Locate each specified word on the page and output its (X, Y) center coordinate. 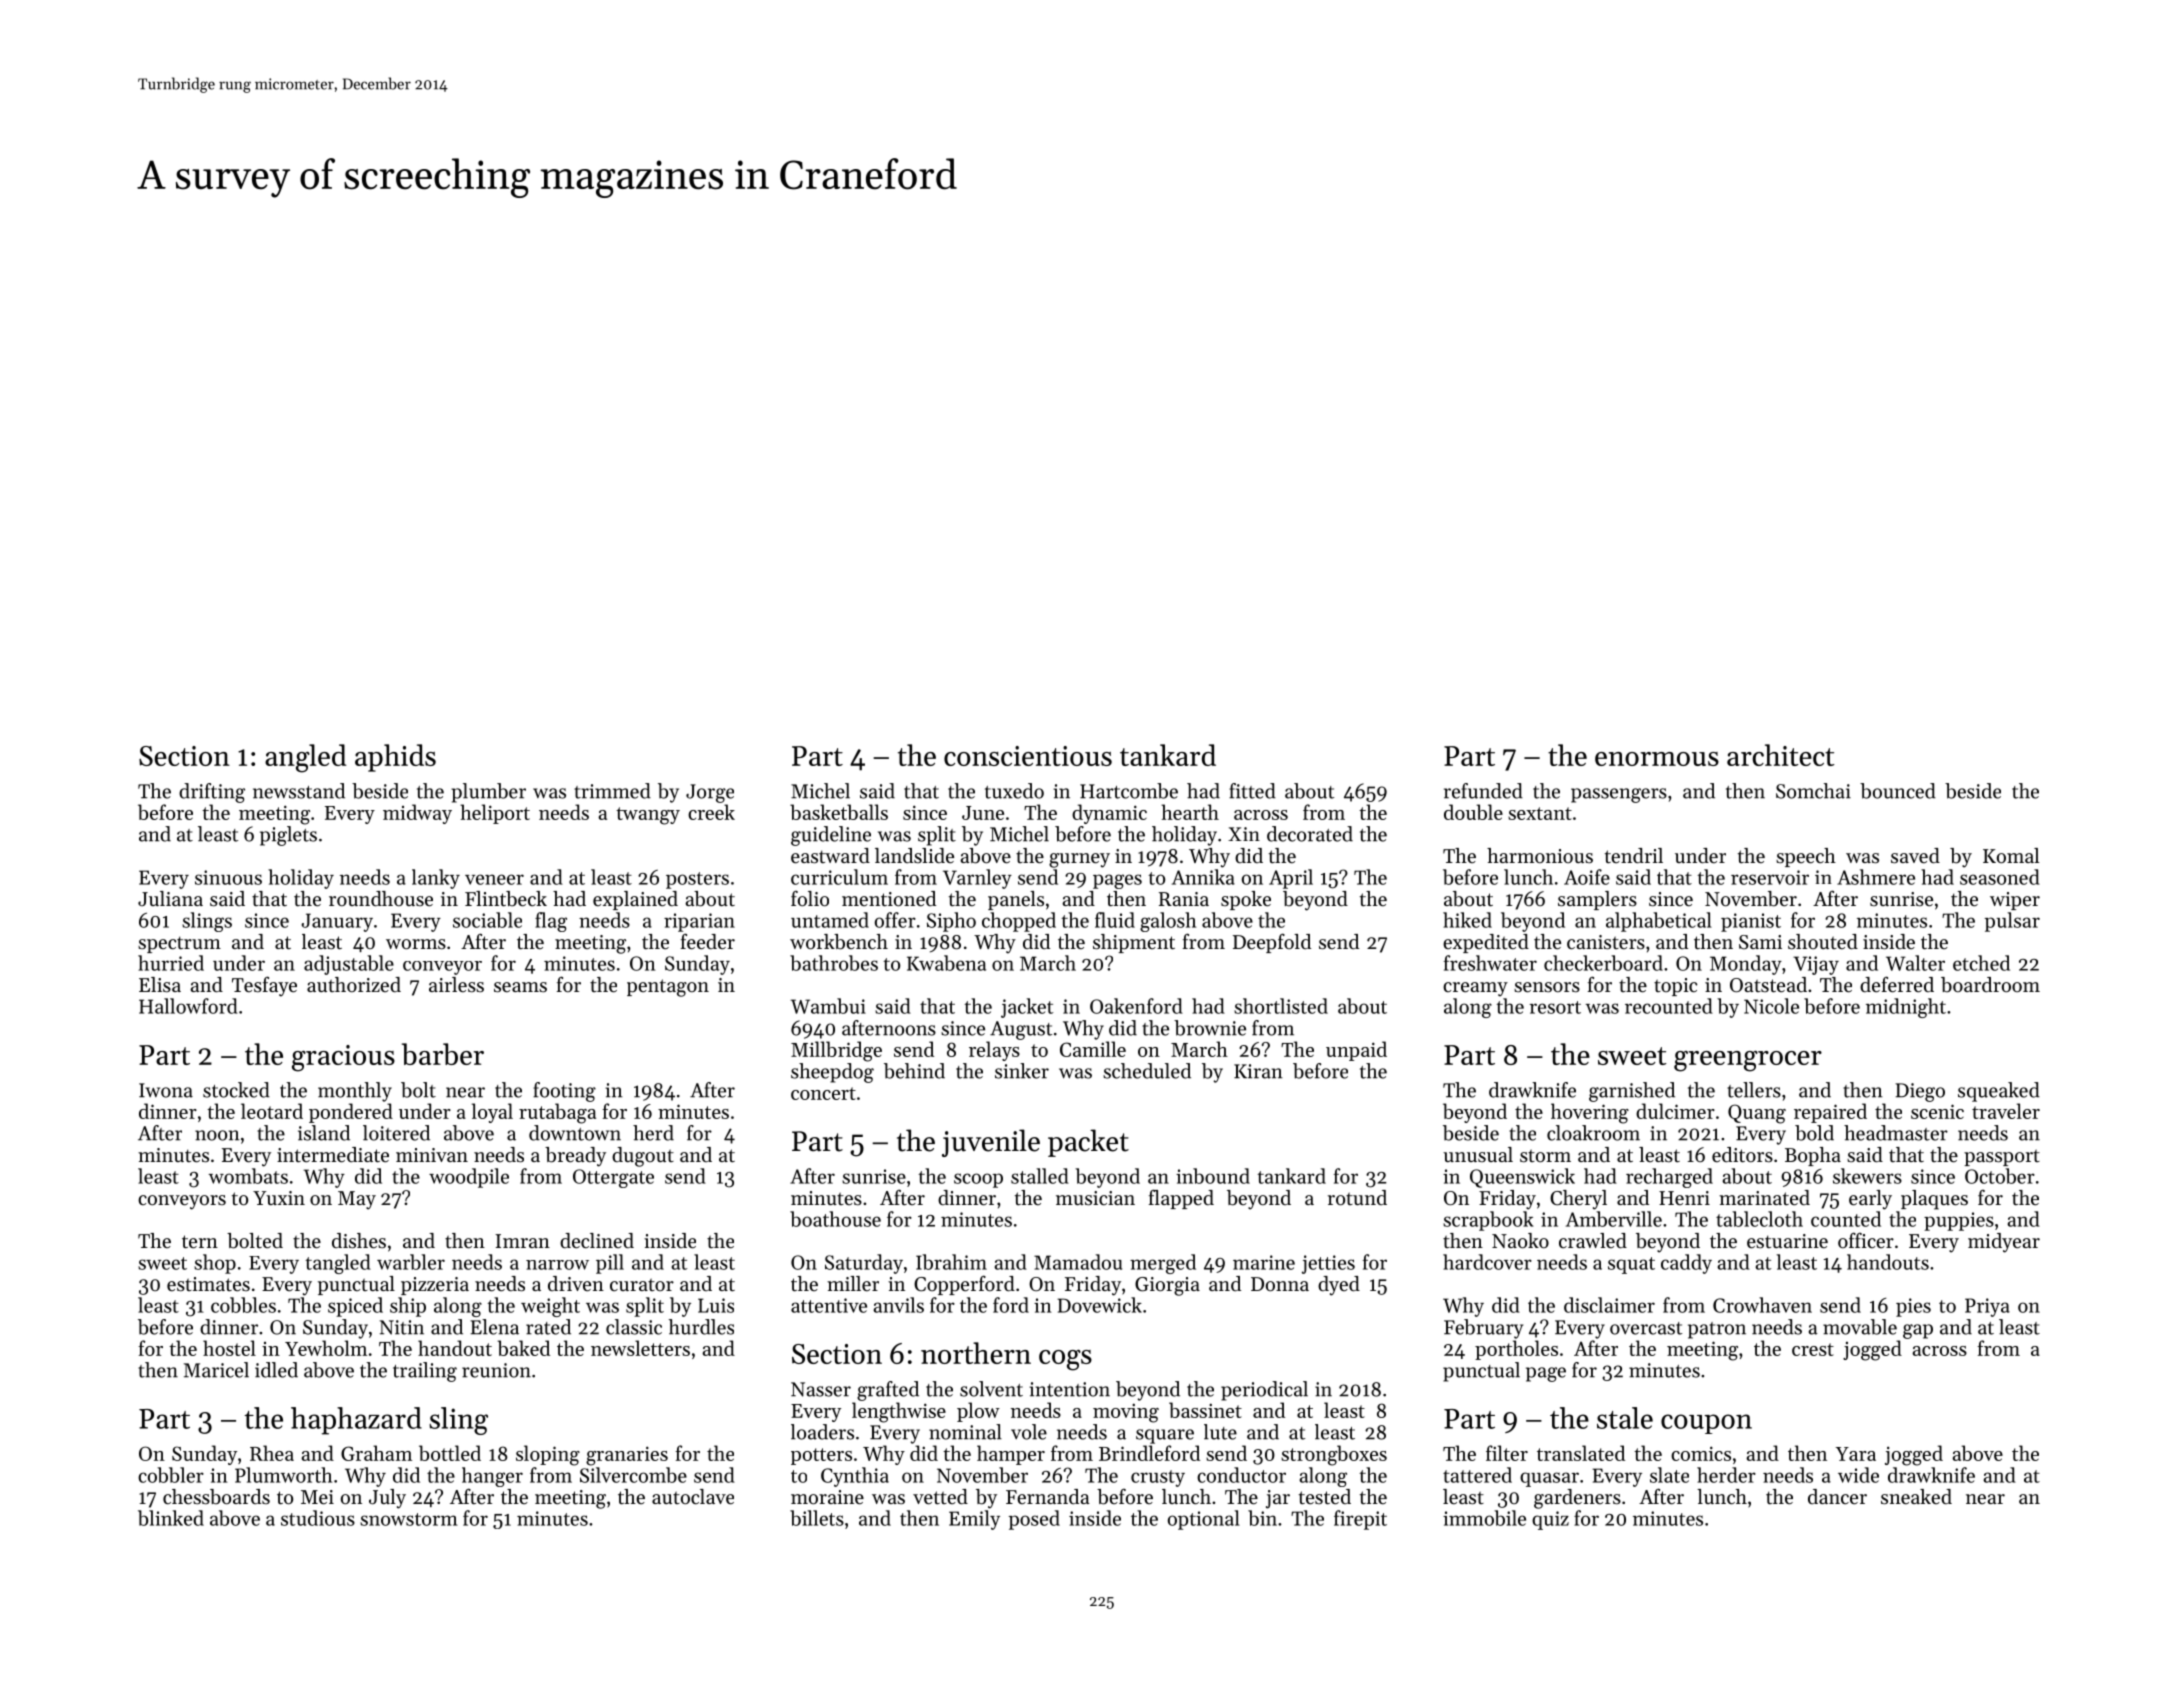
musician (1095, 1198)
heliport (495, 814)
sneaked (1916, 1496)
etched (1981, 963)
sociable (487, 920)
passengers (1619, 795)
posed (1034, 1520)
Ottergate (613, 1178)
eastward (830, 856)
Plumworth (283, 1475)
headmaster (1896, 1133)
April (1291, 879)
